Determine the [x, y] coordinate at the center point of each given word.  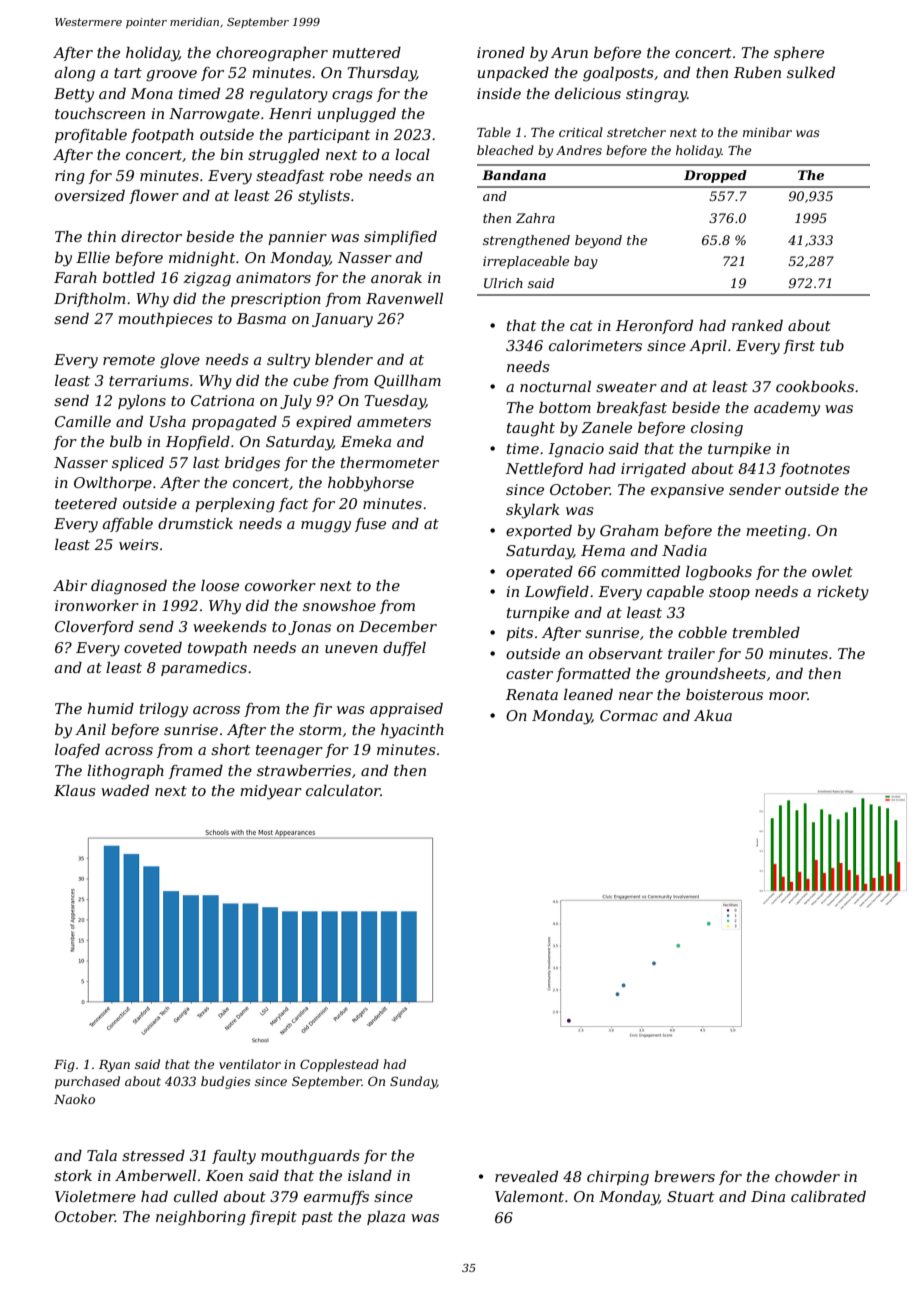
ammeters [394, 422]
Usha [168, 421]
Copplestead [339, 1065]
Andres [579, 150]
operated [539, 573]
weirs [139, 544]
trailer [691, 653]
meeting [776, 532]
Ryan [114, 1066]
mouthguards [310, 1157]
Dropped [715, 176]
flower [154, 196]
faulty [234, 1157]
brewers [684, 1176]
